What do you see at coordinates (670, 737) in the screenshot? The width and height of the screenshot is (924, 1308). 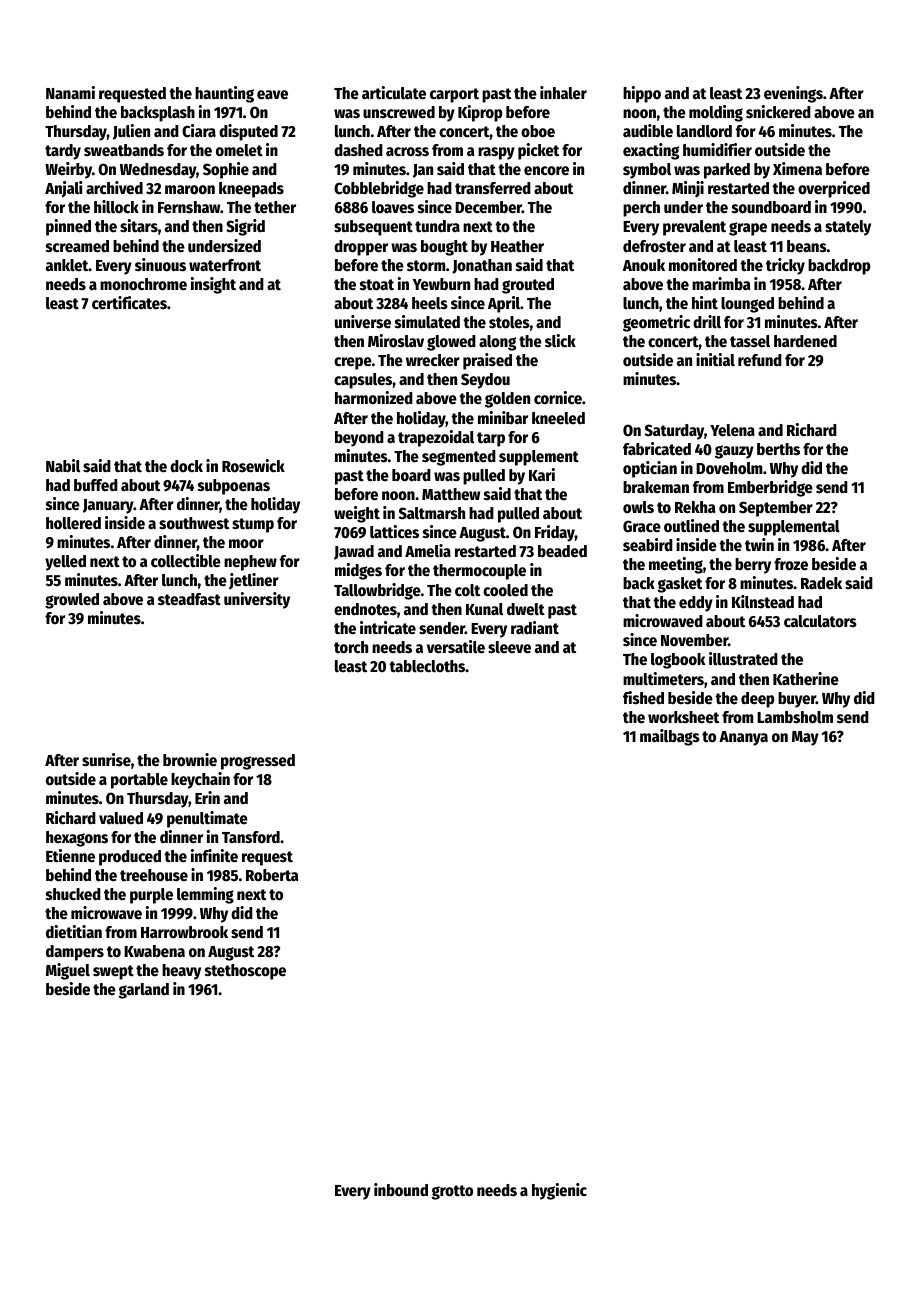 I see `mailbags` at bounding box center [670, 737].
